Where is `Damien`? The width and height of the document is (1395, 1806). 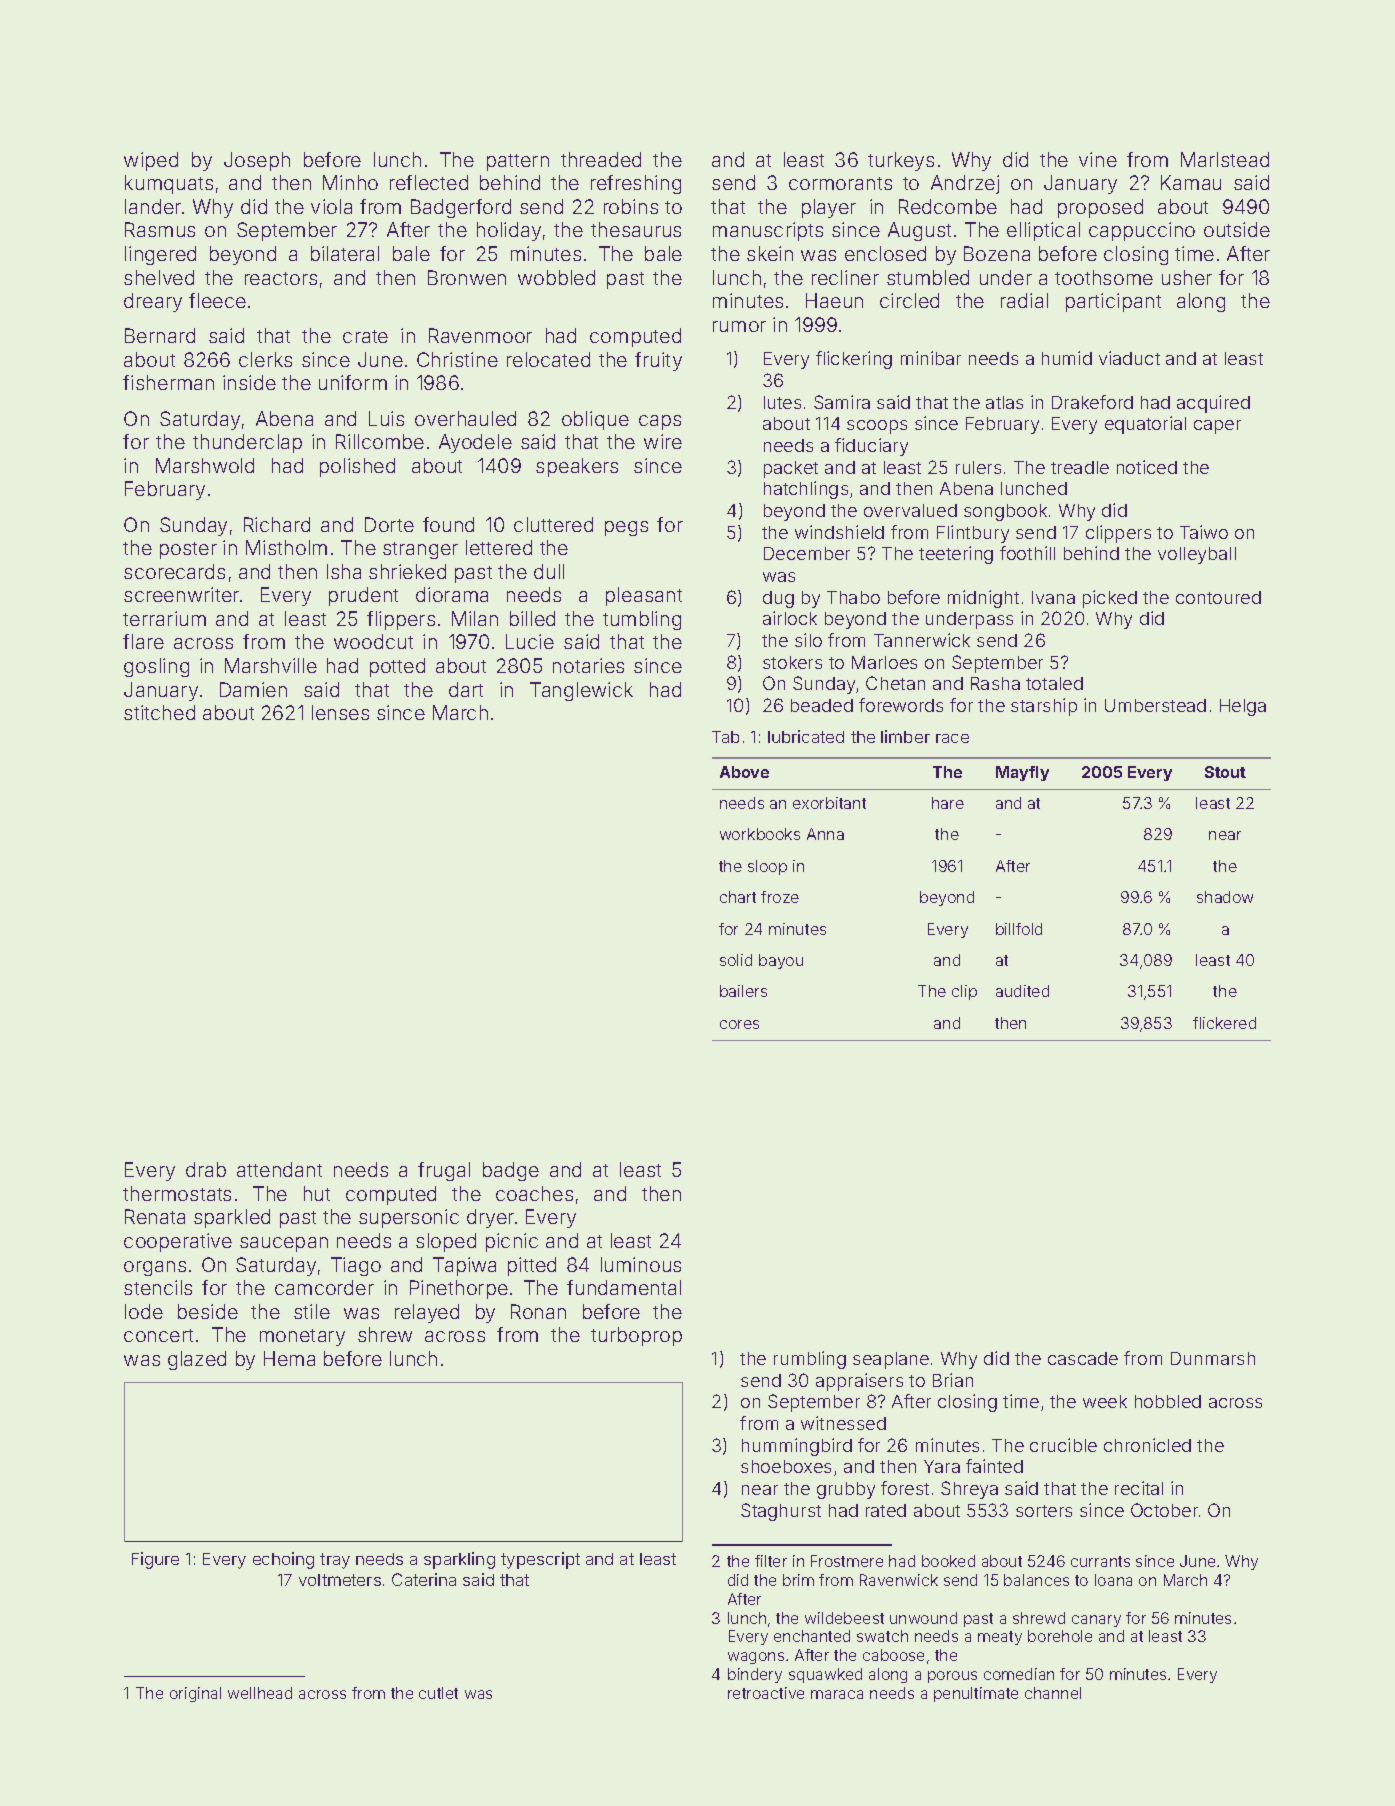
Damien is located at coordinates (253, 689).
